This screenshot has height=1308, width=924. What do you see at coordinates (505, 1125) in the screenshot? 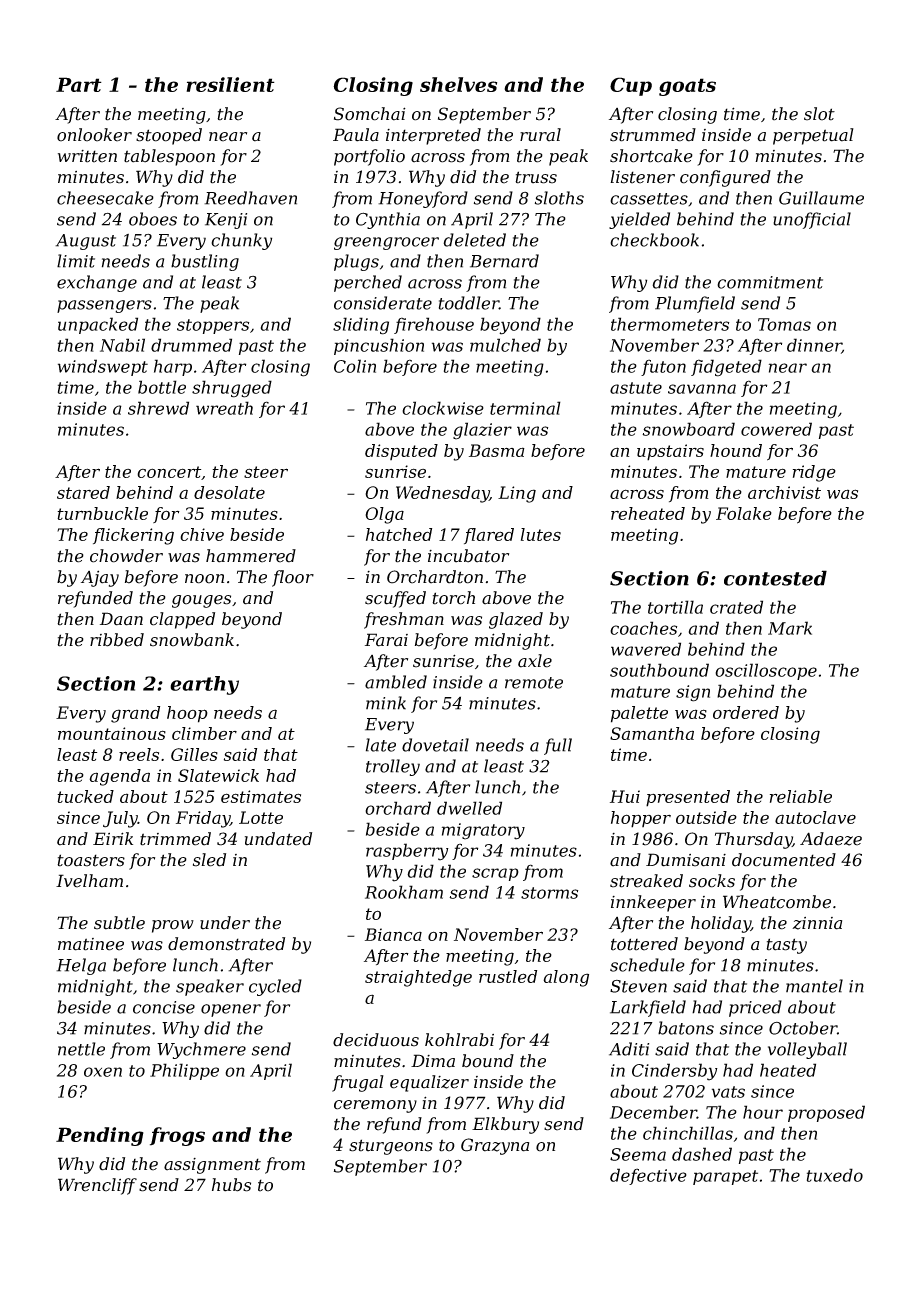
I see `Elkbury` at bounding box center [505, 1125].
